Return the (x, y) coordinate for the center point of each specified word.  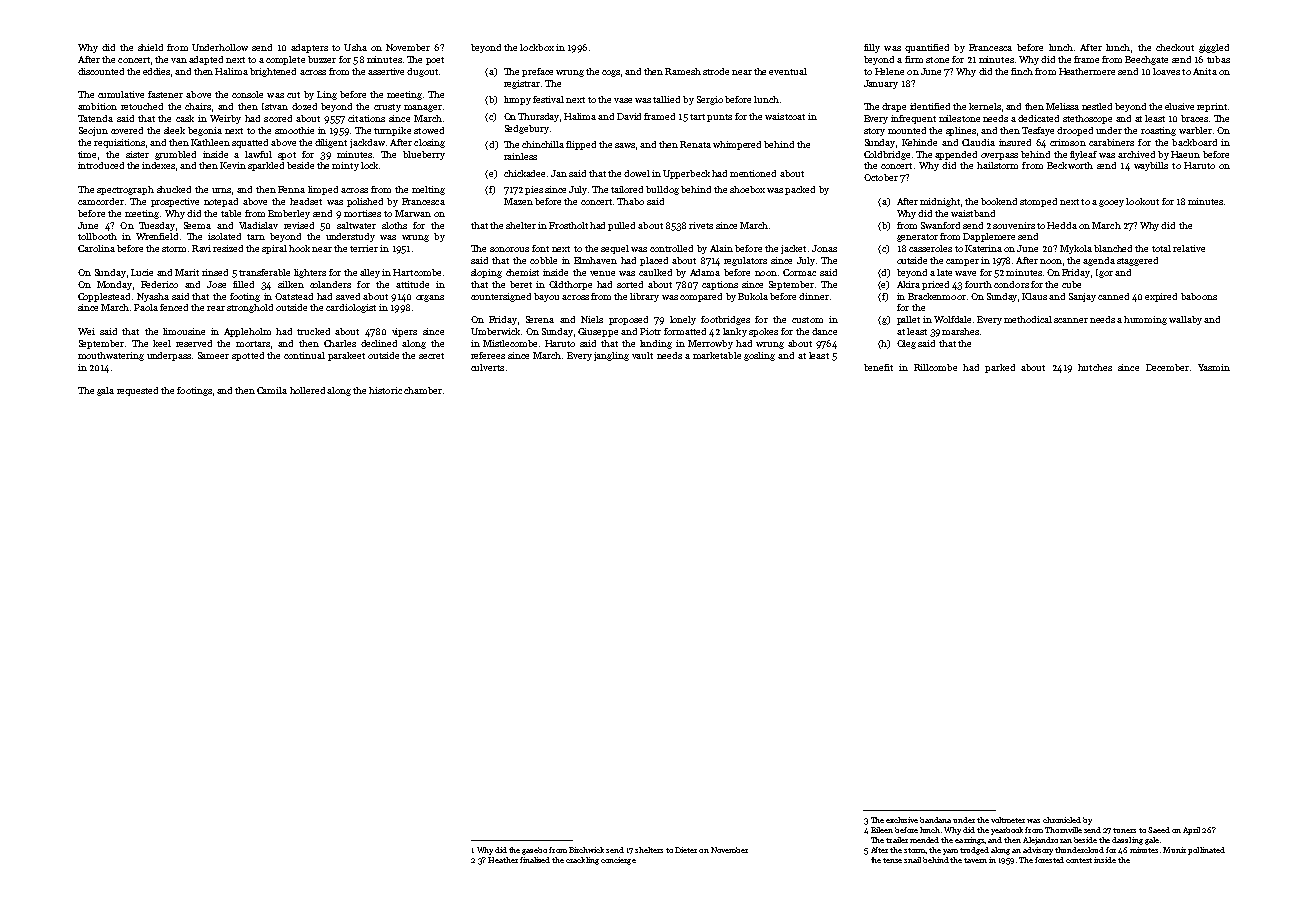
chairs (198, 106)
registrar (522, 84)
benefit (878, 367)
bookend (999, 201)
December (1167, 367)
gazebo (534, 851)
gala (105, 391)
